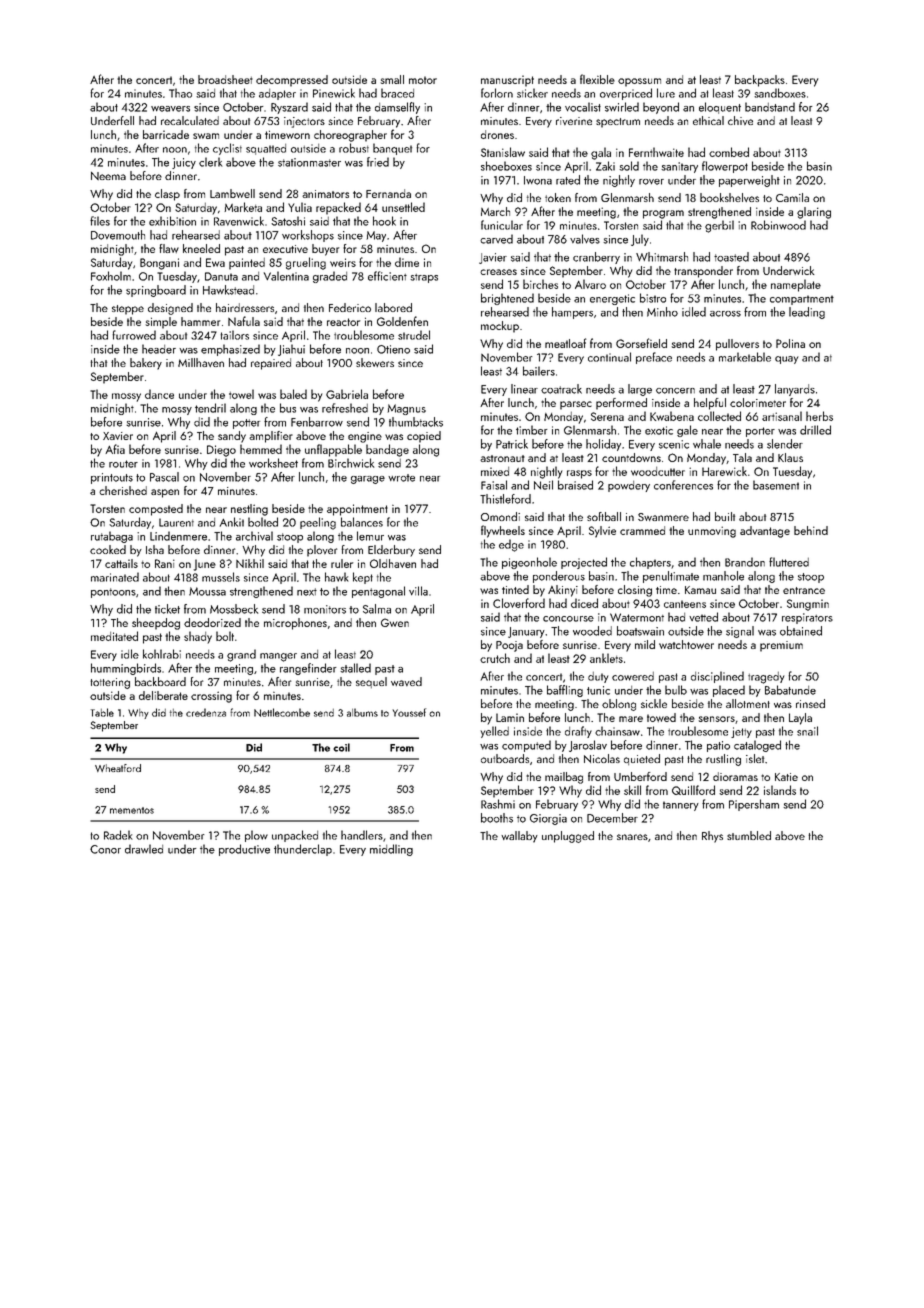 This image has height=1308, width=924. What do you see at coordinates (244, 850) in the image?
I see `productive` at bounding box center [244, 850].
